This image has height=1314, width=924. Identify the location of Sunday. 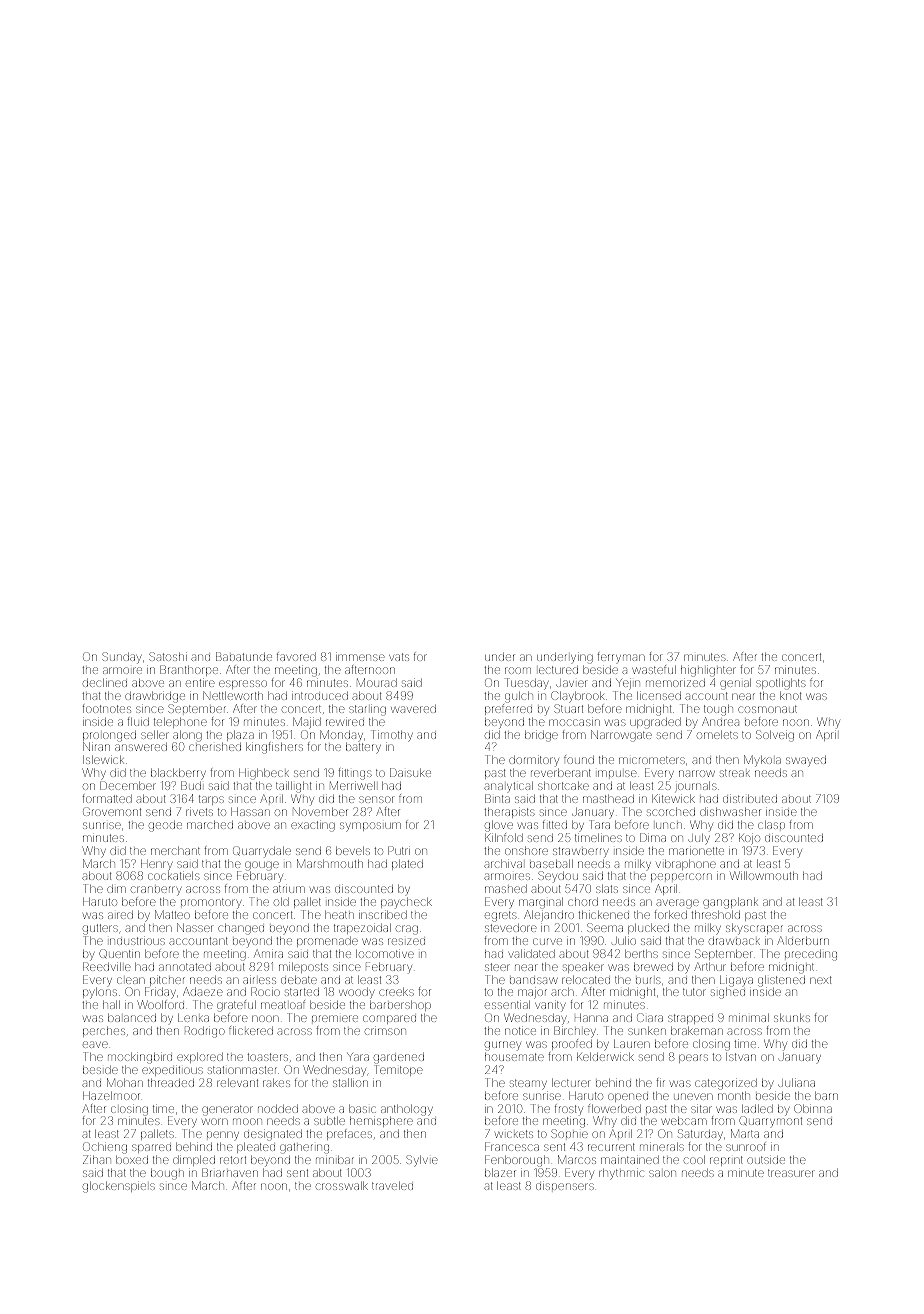
(121, 658).
